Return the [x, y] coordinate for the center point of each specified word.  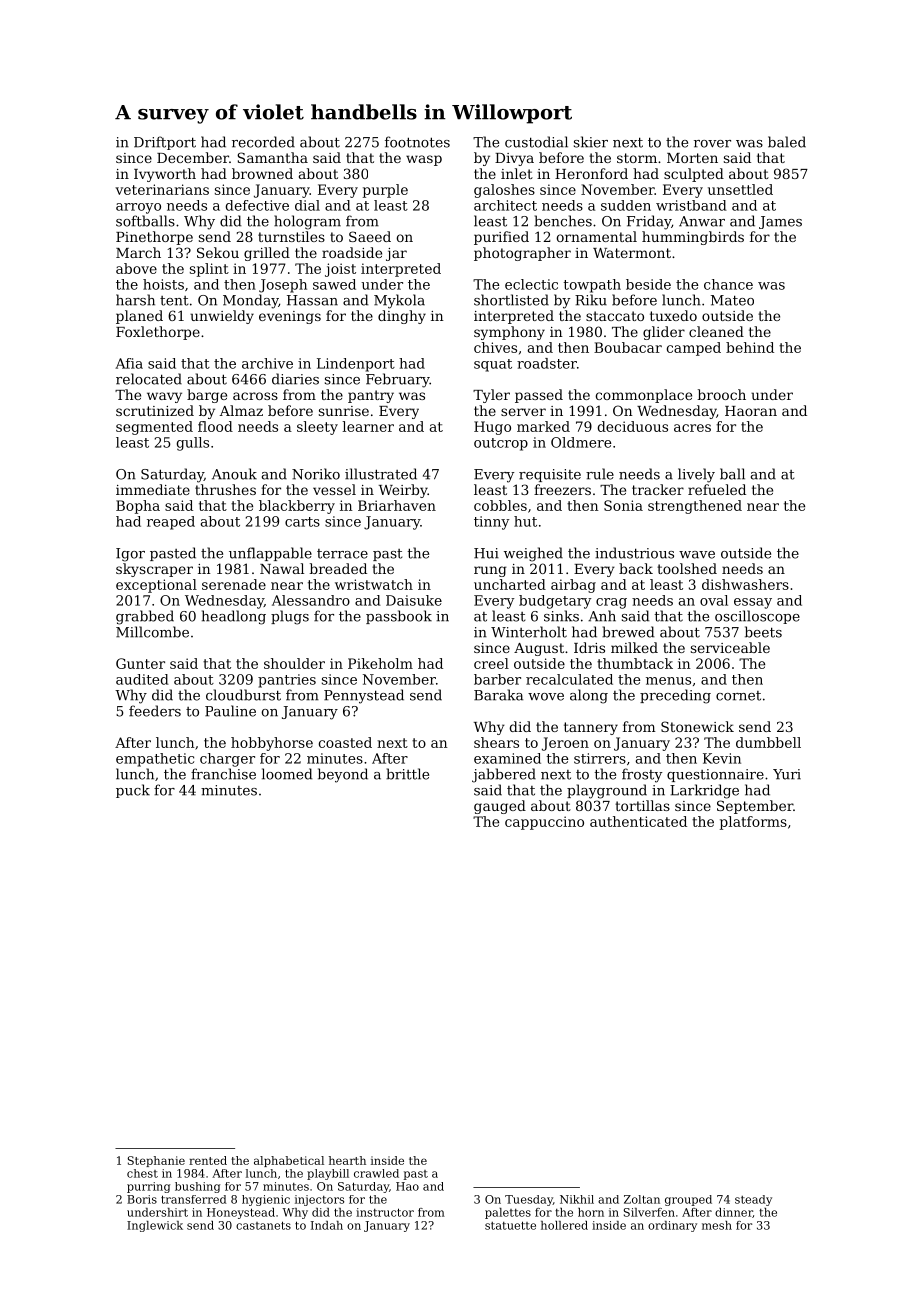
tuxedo [673, 315]
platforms [753, 823]
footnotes [417, 142]
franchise [223, 774]
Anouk [234, 474]
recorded [263, 142]
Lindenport [356, 365]
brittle [407, 774]
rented [208, 1160]
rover [712, 144]
